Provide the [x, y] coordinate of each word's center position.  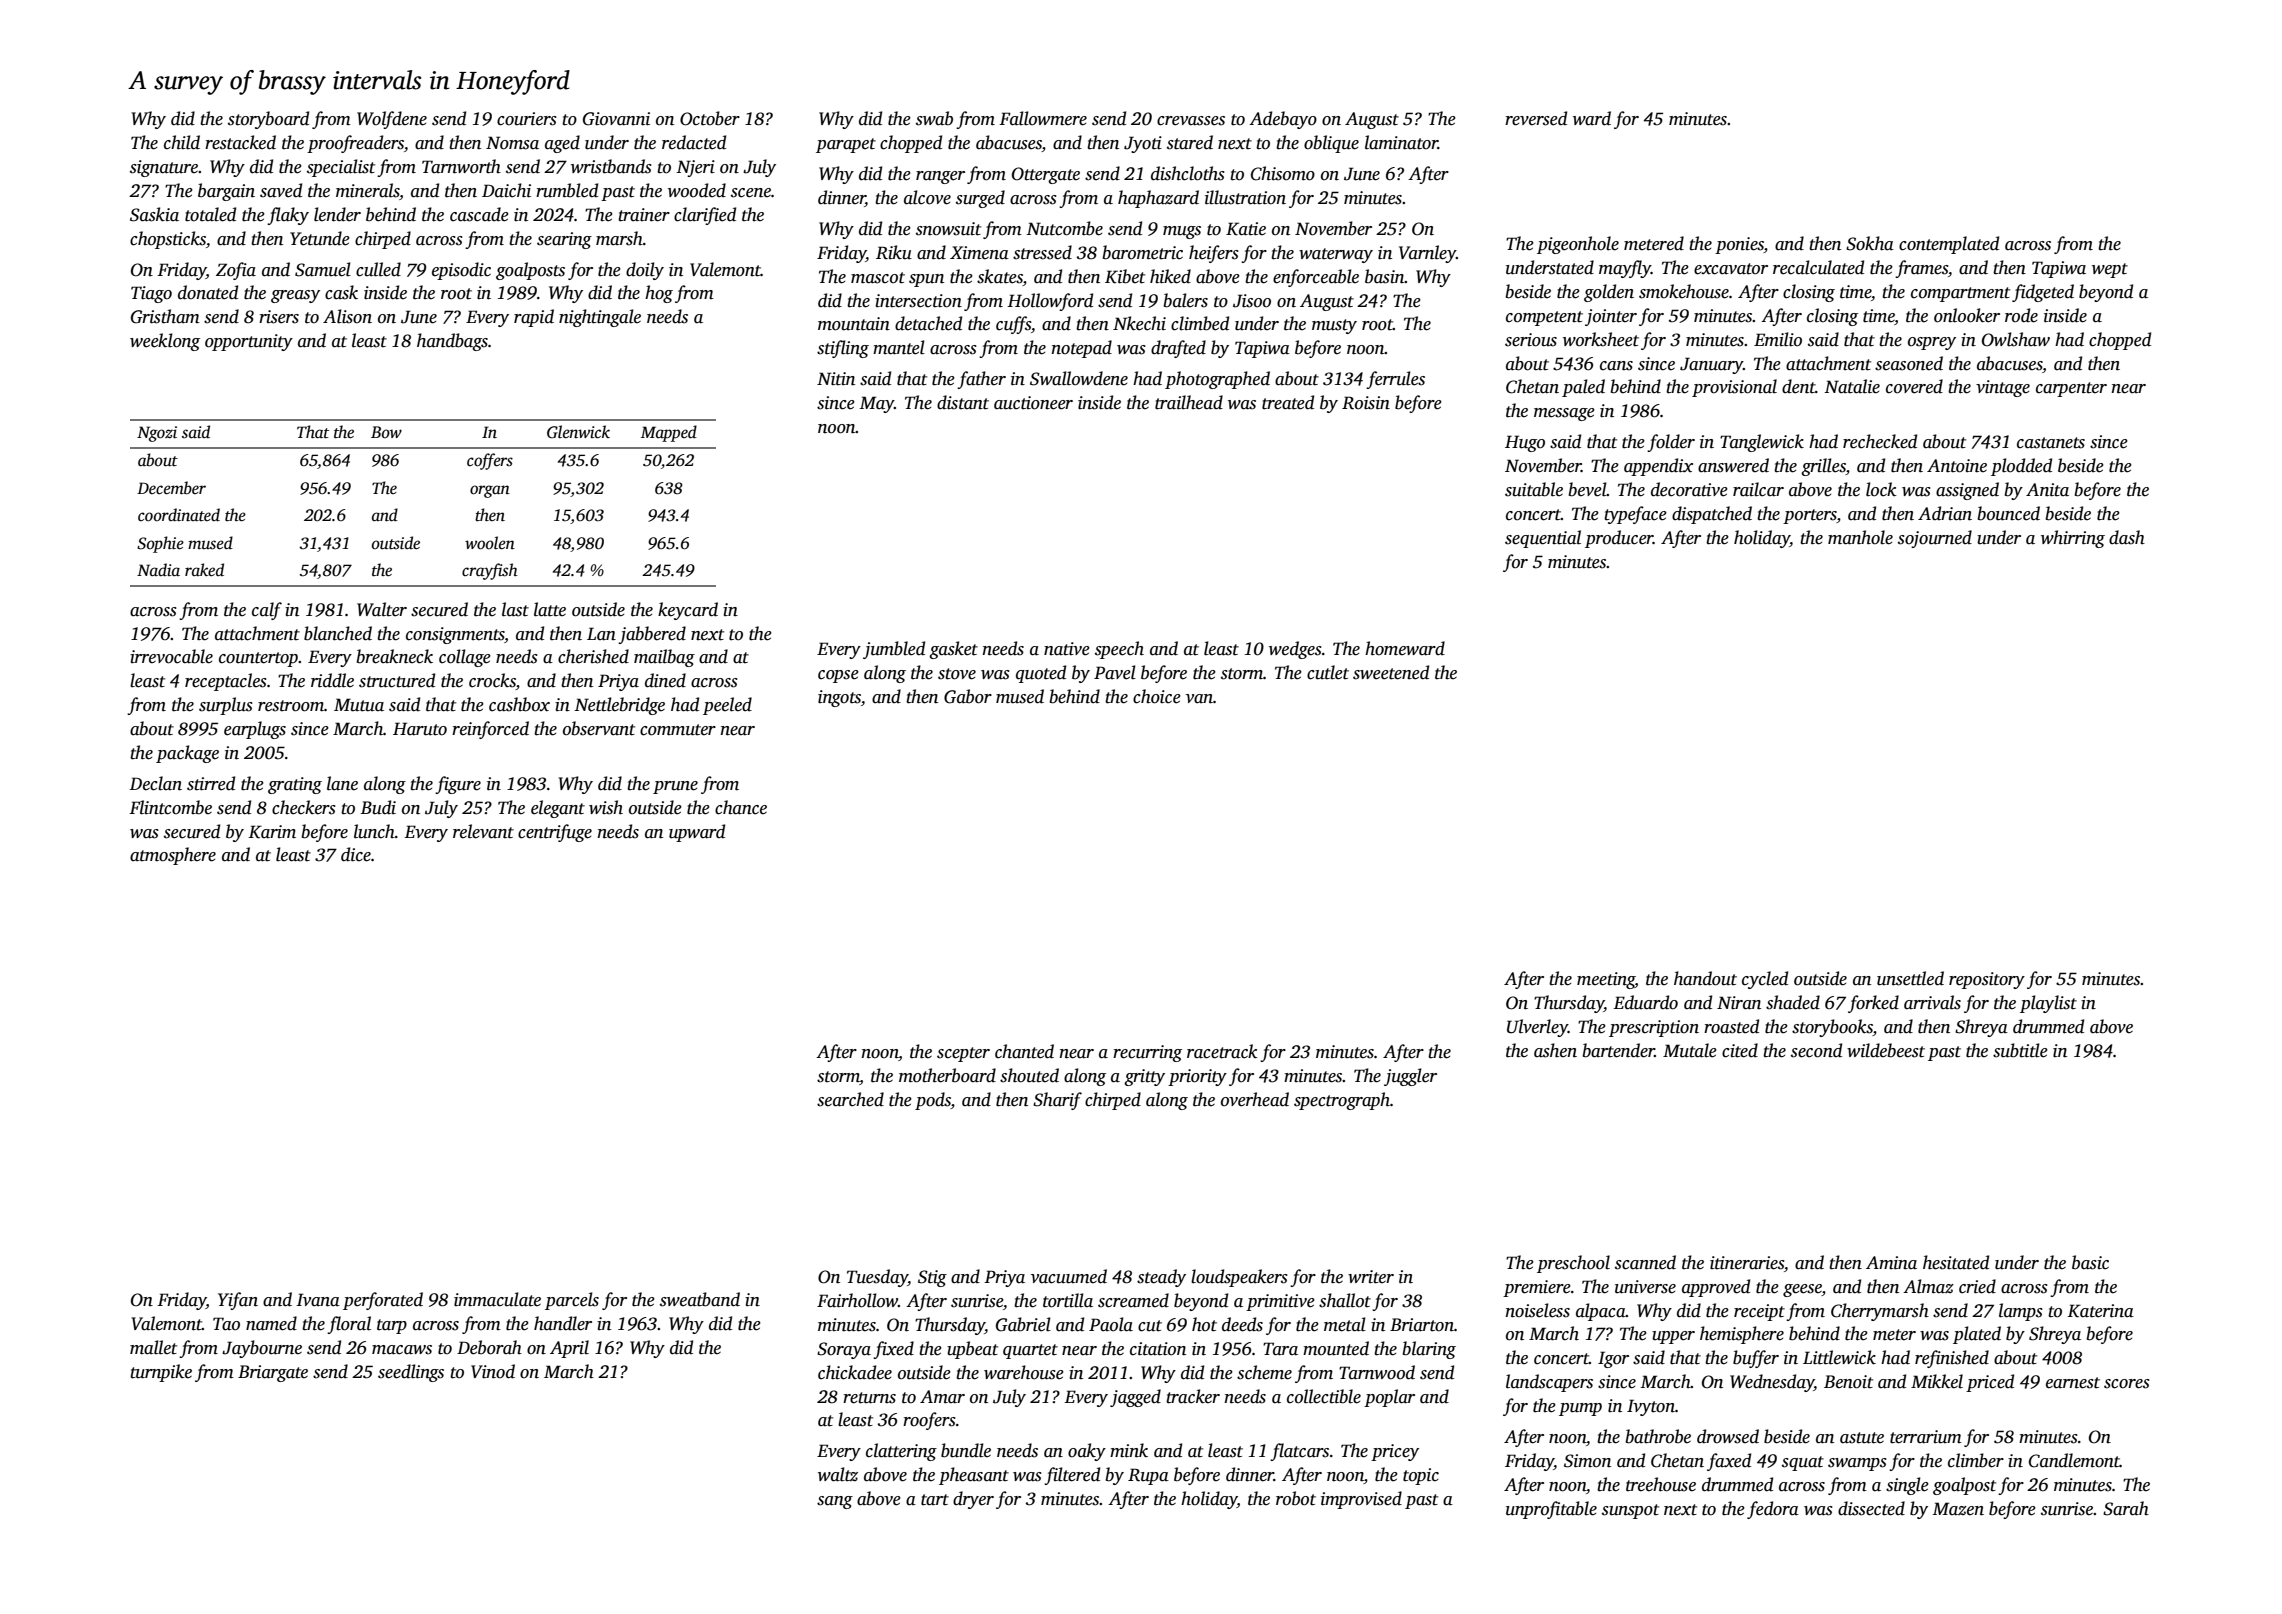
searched [850, 1099]
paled [1583, 388]
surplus [226, 706]
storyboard [268, 120]
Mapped [669, 433]
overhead [1255, 1099]
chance [741, 807]
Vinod [493, 1371]
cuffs [1013, 325]
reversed [1536, 118]
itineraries [1747, 1263]
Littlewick [1839, 1357]
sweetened [1391, 672]
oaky [1087, 1452]
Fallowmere [1043, 118]
